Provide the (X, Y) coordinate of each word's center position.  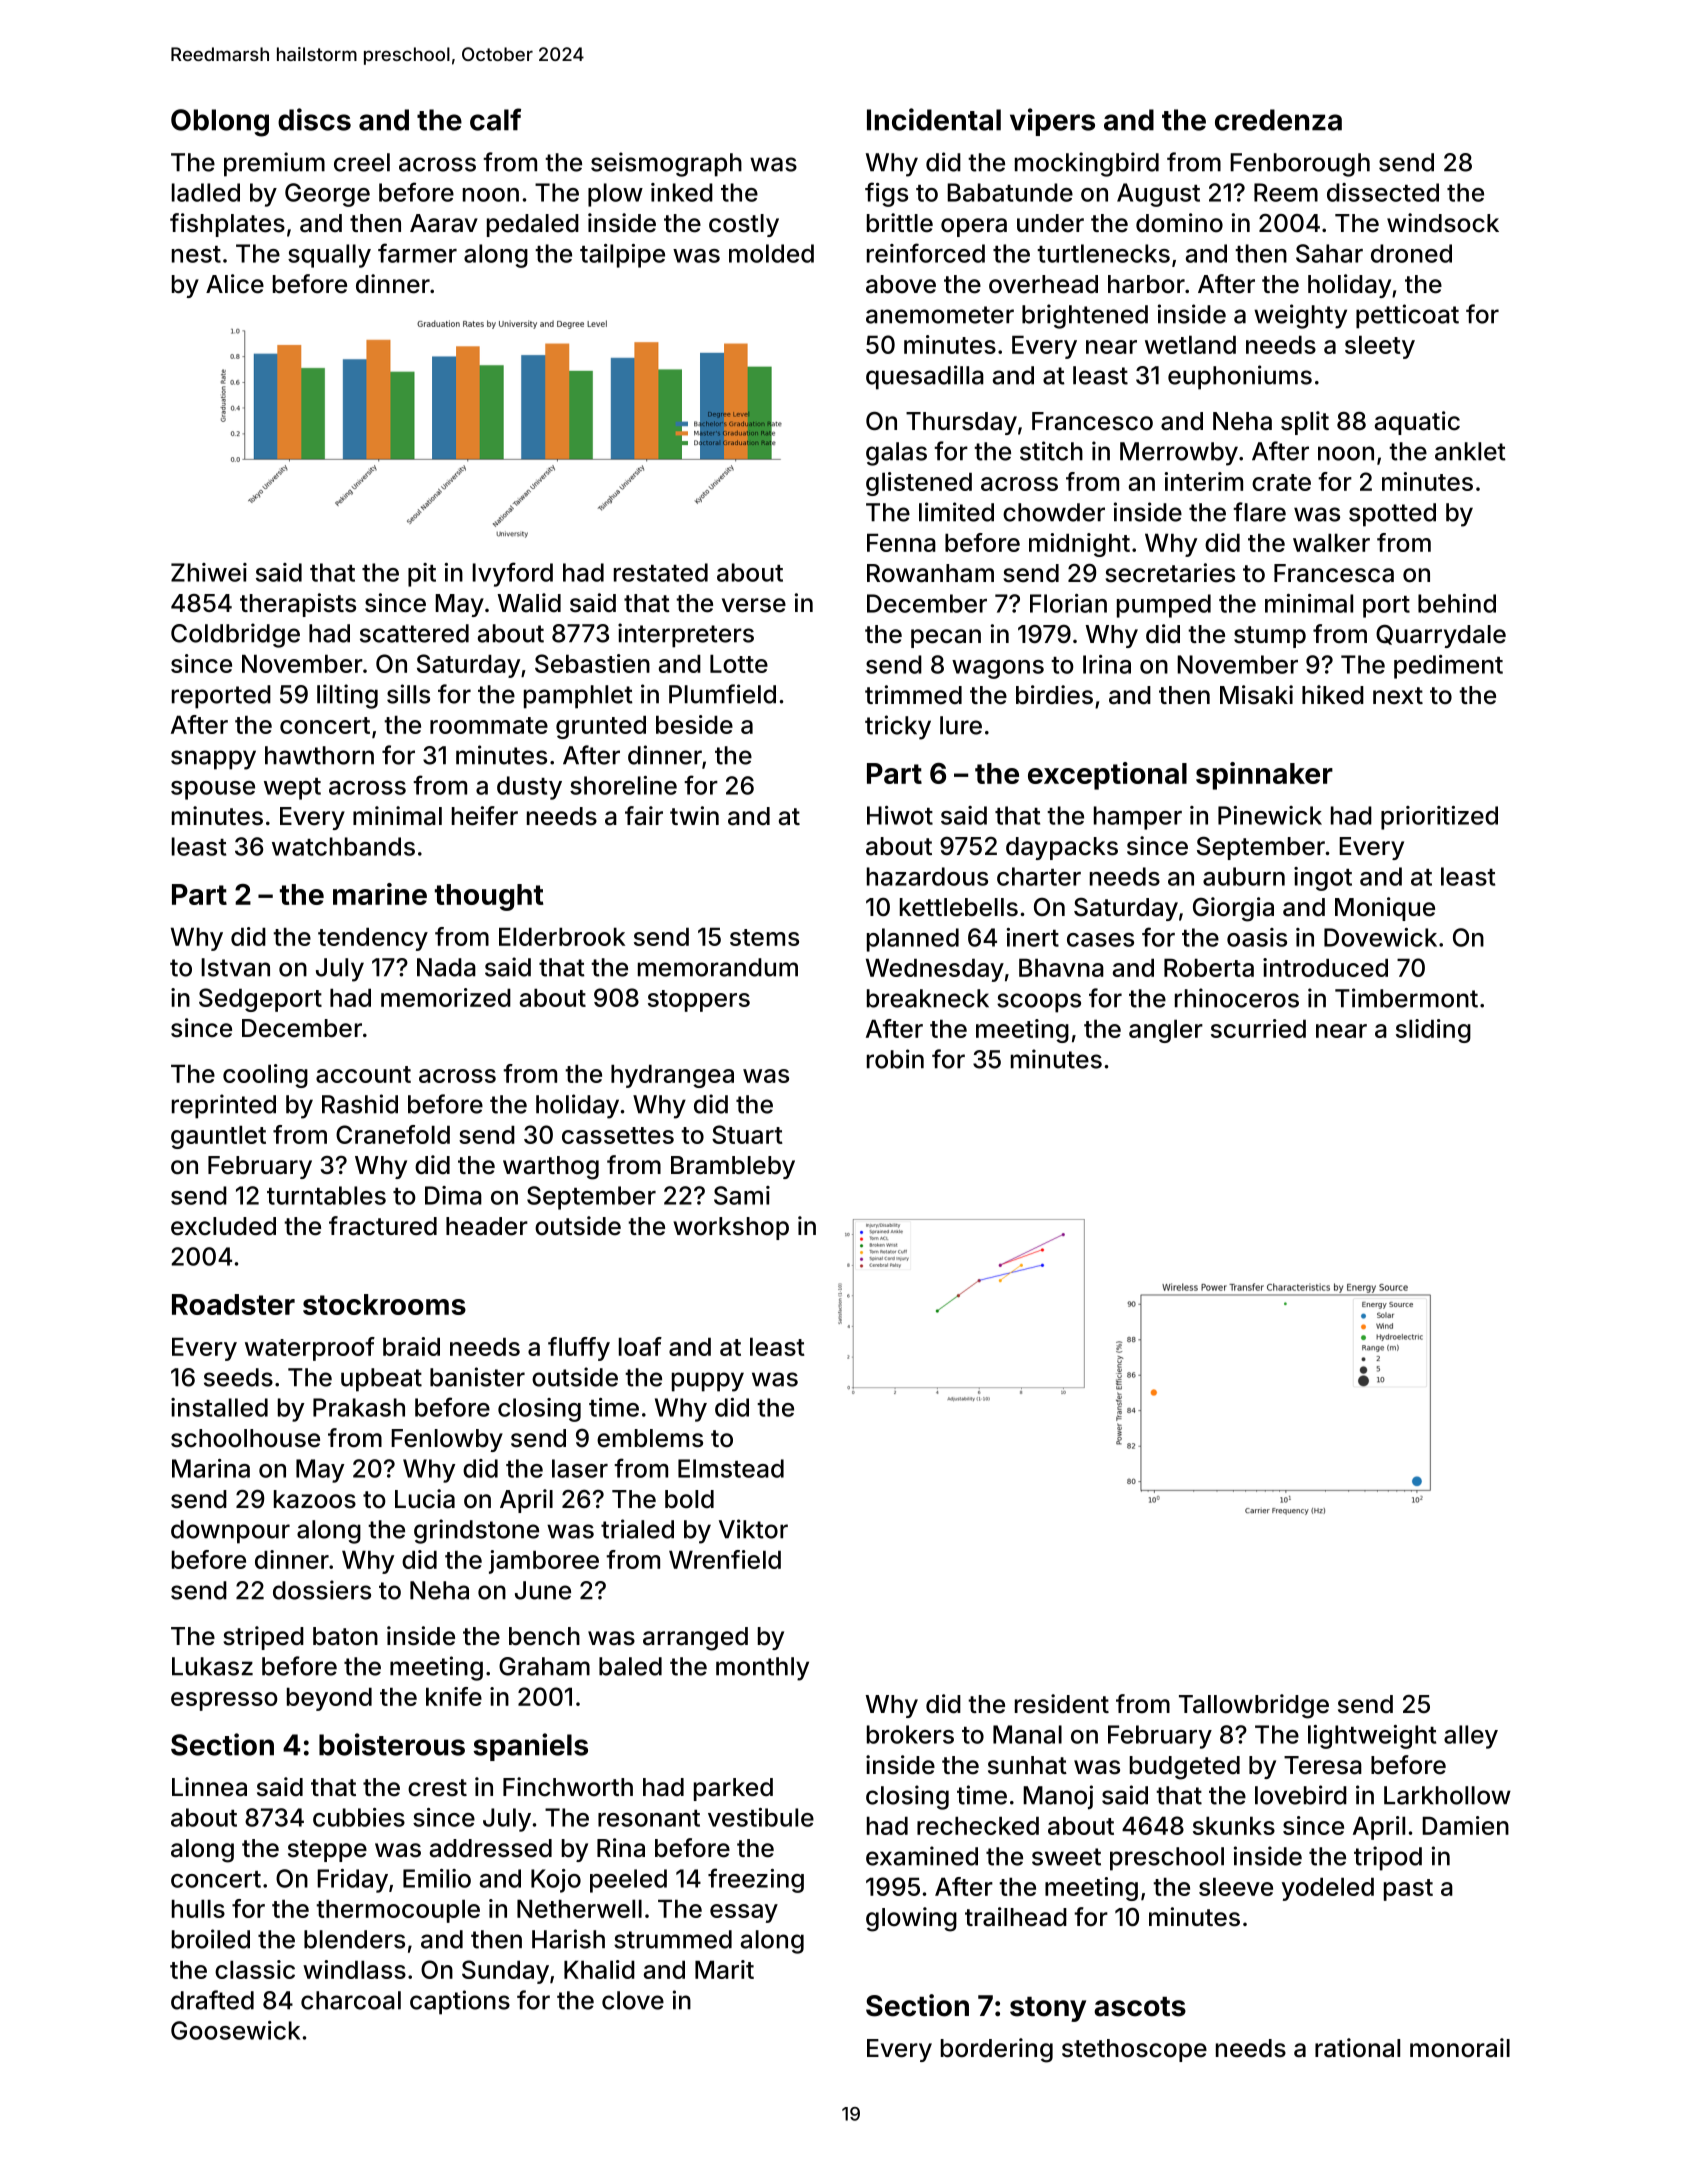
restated (661, 572)
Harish (568, 1939)
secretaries (1170, 573)
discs (314, 119)
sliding (1433, 1031)
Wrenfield (725, 1559)
